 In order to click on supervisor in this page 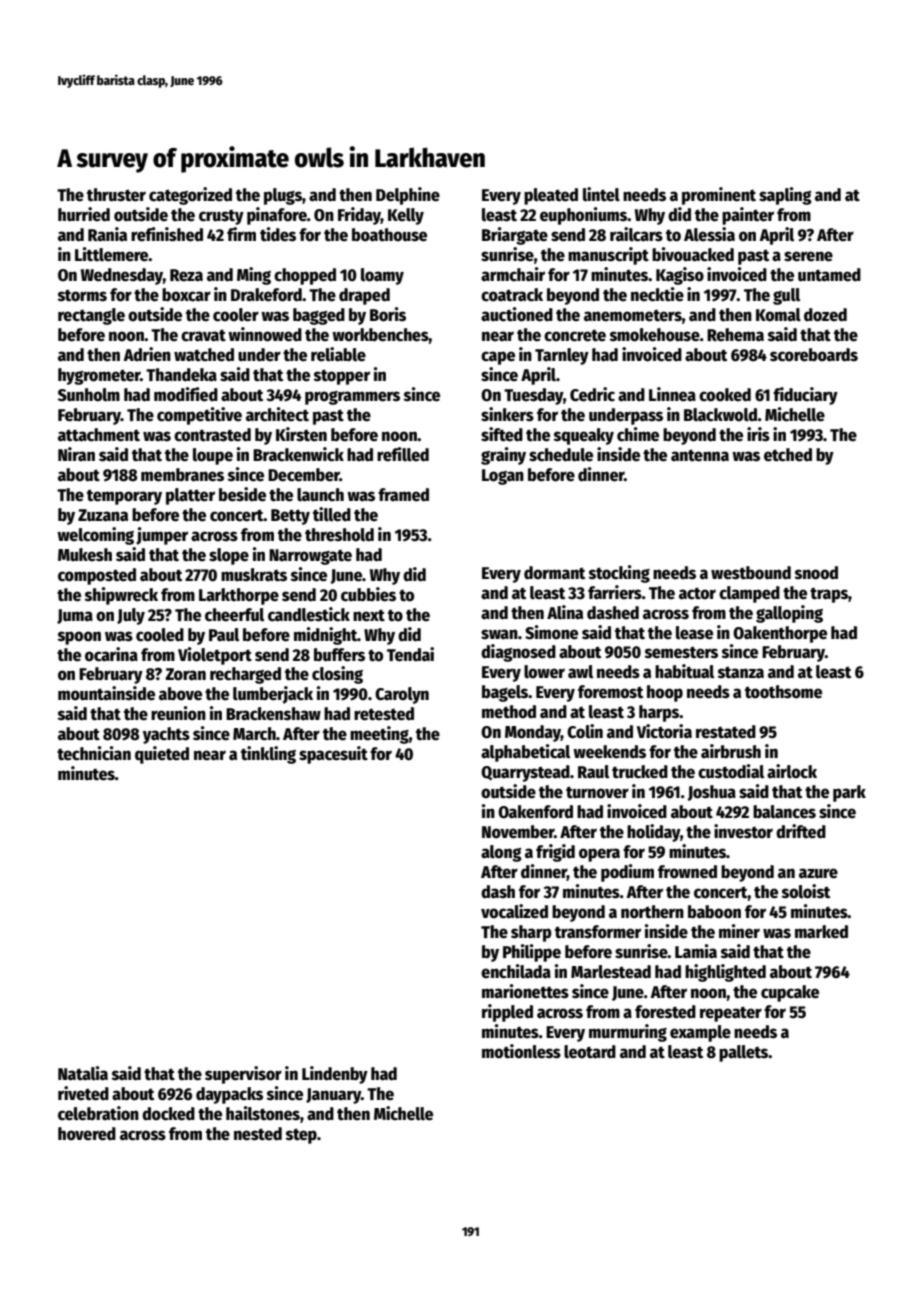, I will do `click(243, 1075)`.
